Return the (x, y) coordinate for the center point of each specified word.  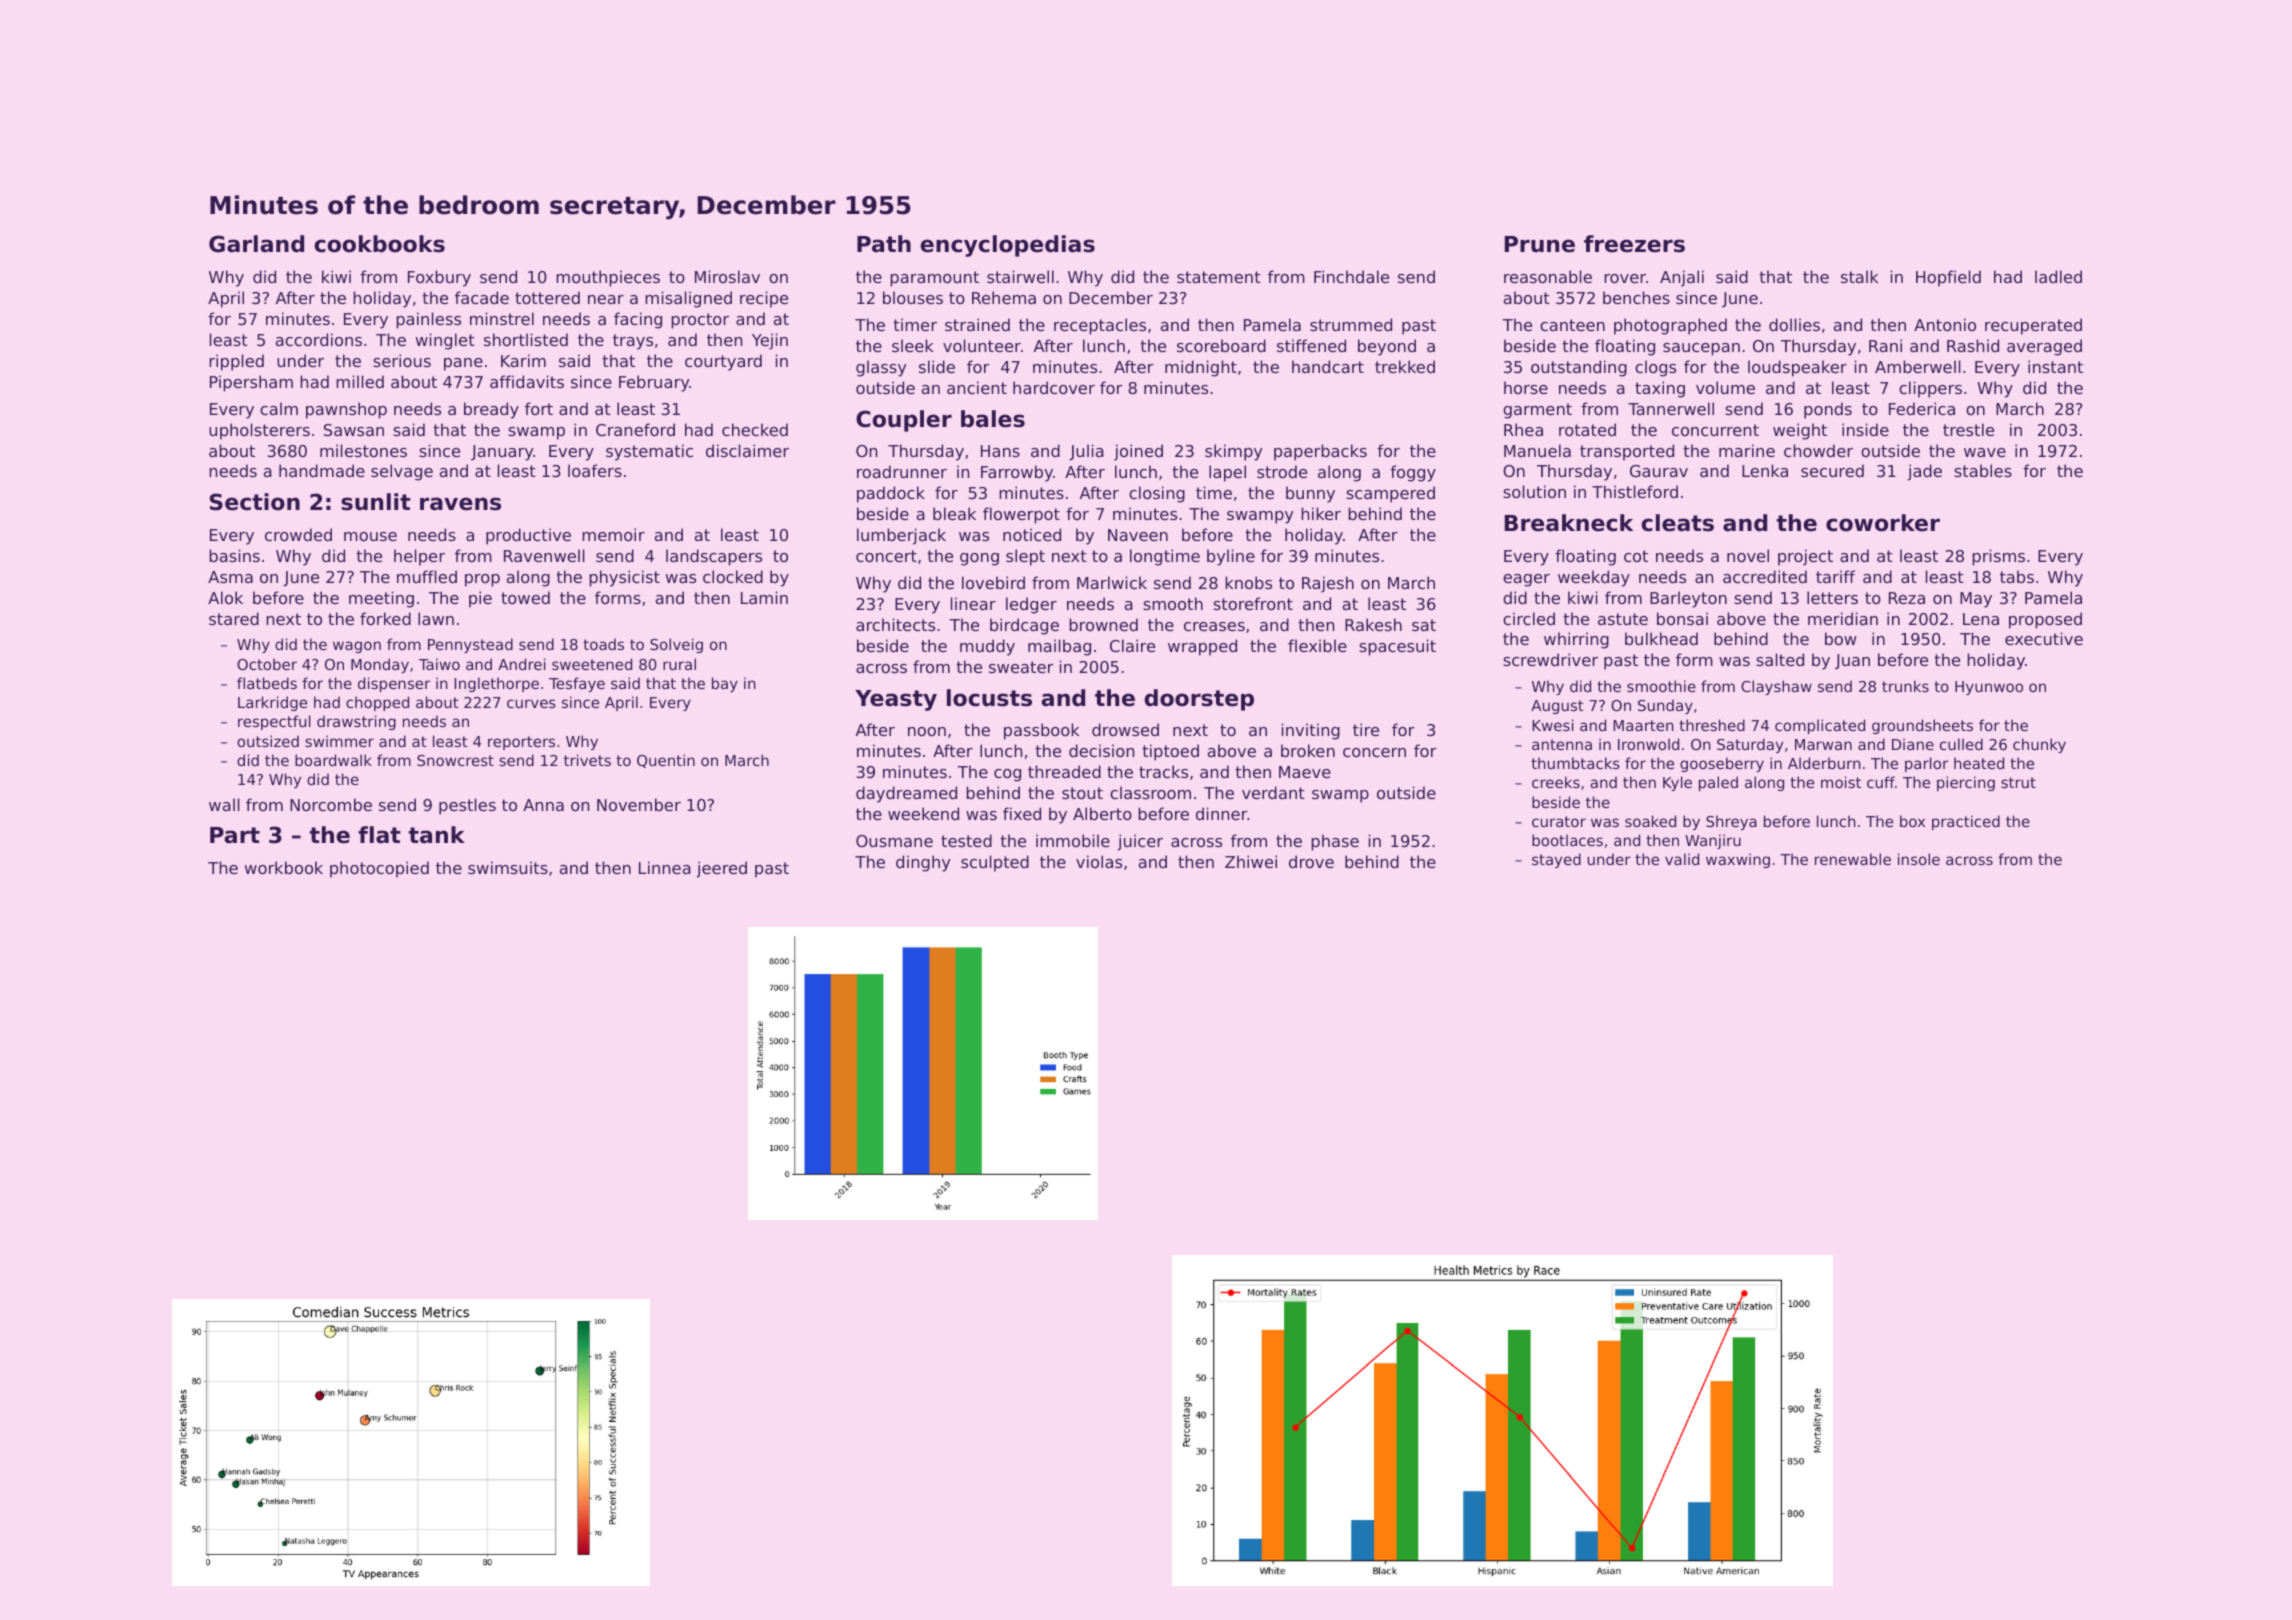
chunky (2039, 745)
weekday (1594, 578)
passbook (1041, 731)
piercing (1966, 783)
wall (224, 804)
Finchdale (1351, 276)
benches (1636, 297)
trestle (1968, 429)
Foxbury (439, 278)
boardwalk (333, 760)
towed (525, 597)
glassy (881, 368)
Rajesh (1328, 584)
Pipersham (251, 383)
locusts (989, 698)
